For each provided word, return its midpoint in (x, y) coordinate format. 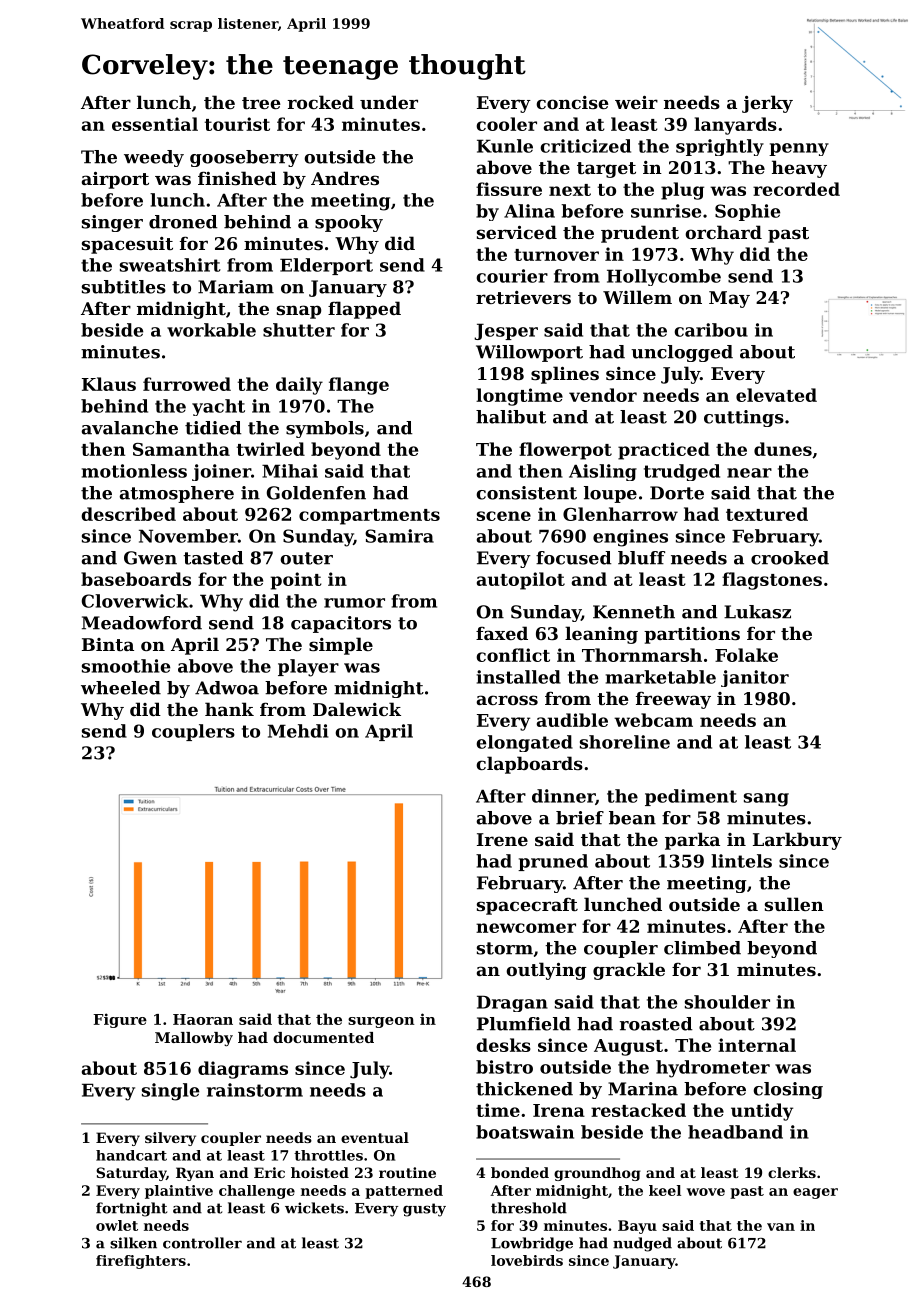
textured (767, 514)
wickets (314, 1208)
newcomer (526, 928)
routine (407, 1172)
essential (155, 124)
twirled (271, 449)
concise (572, 102)
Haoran (203, 1019)
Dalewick (357, 709)
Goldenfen (316, 493)
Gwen (150, 558)
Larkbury (797, 841)
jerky (767, 104)
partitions (692, 635)
